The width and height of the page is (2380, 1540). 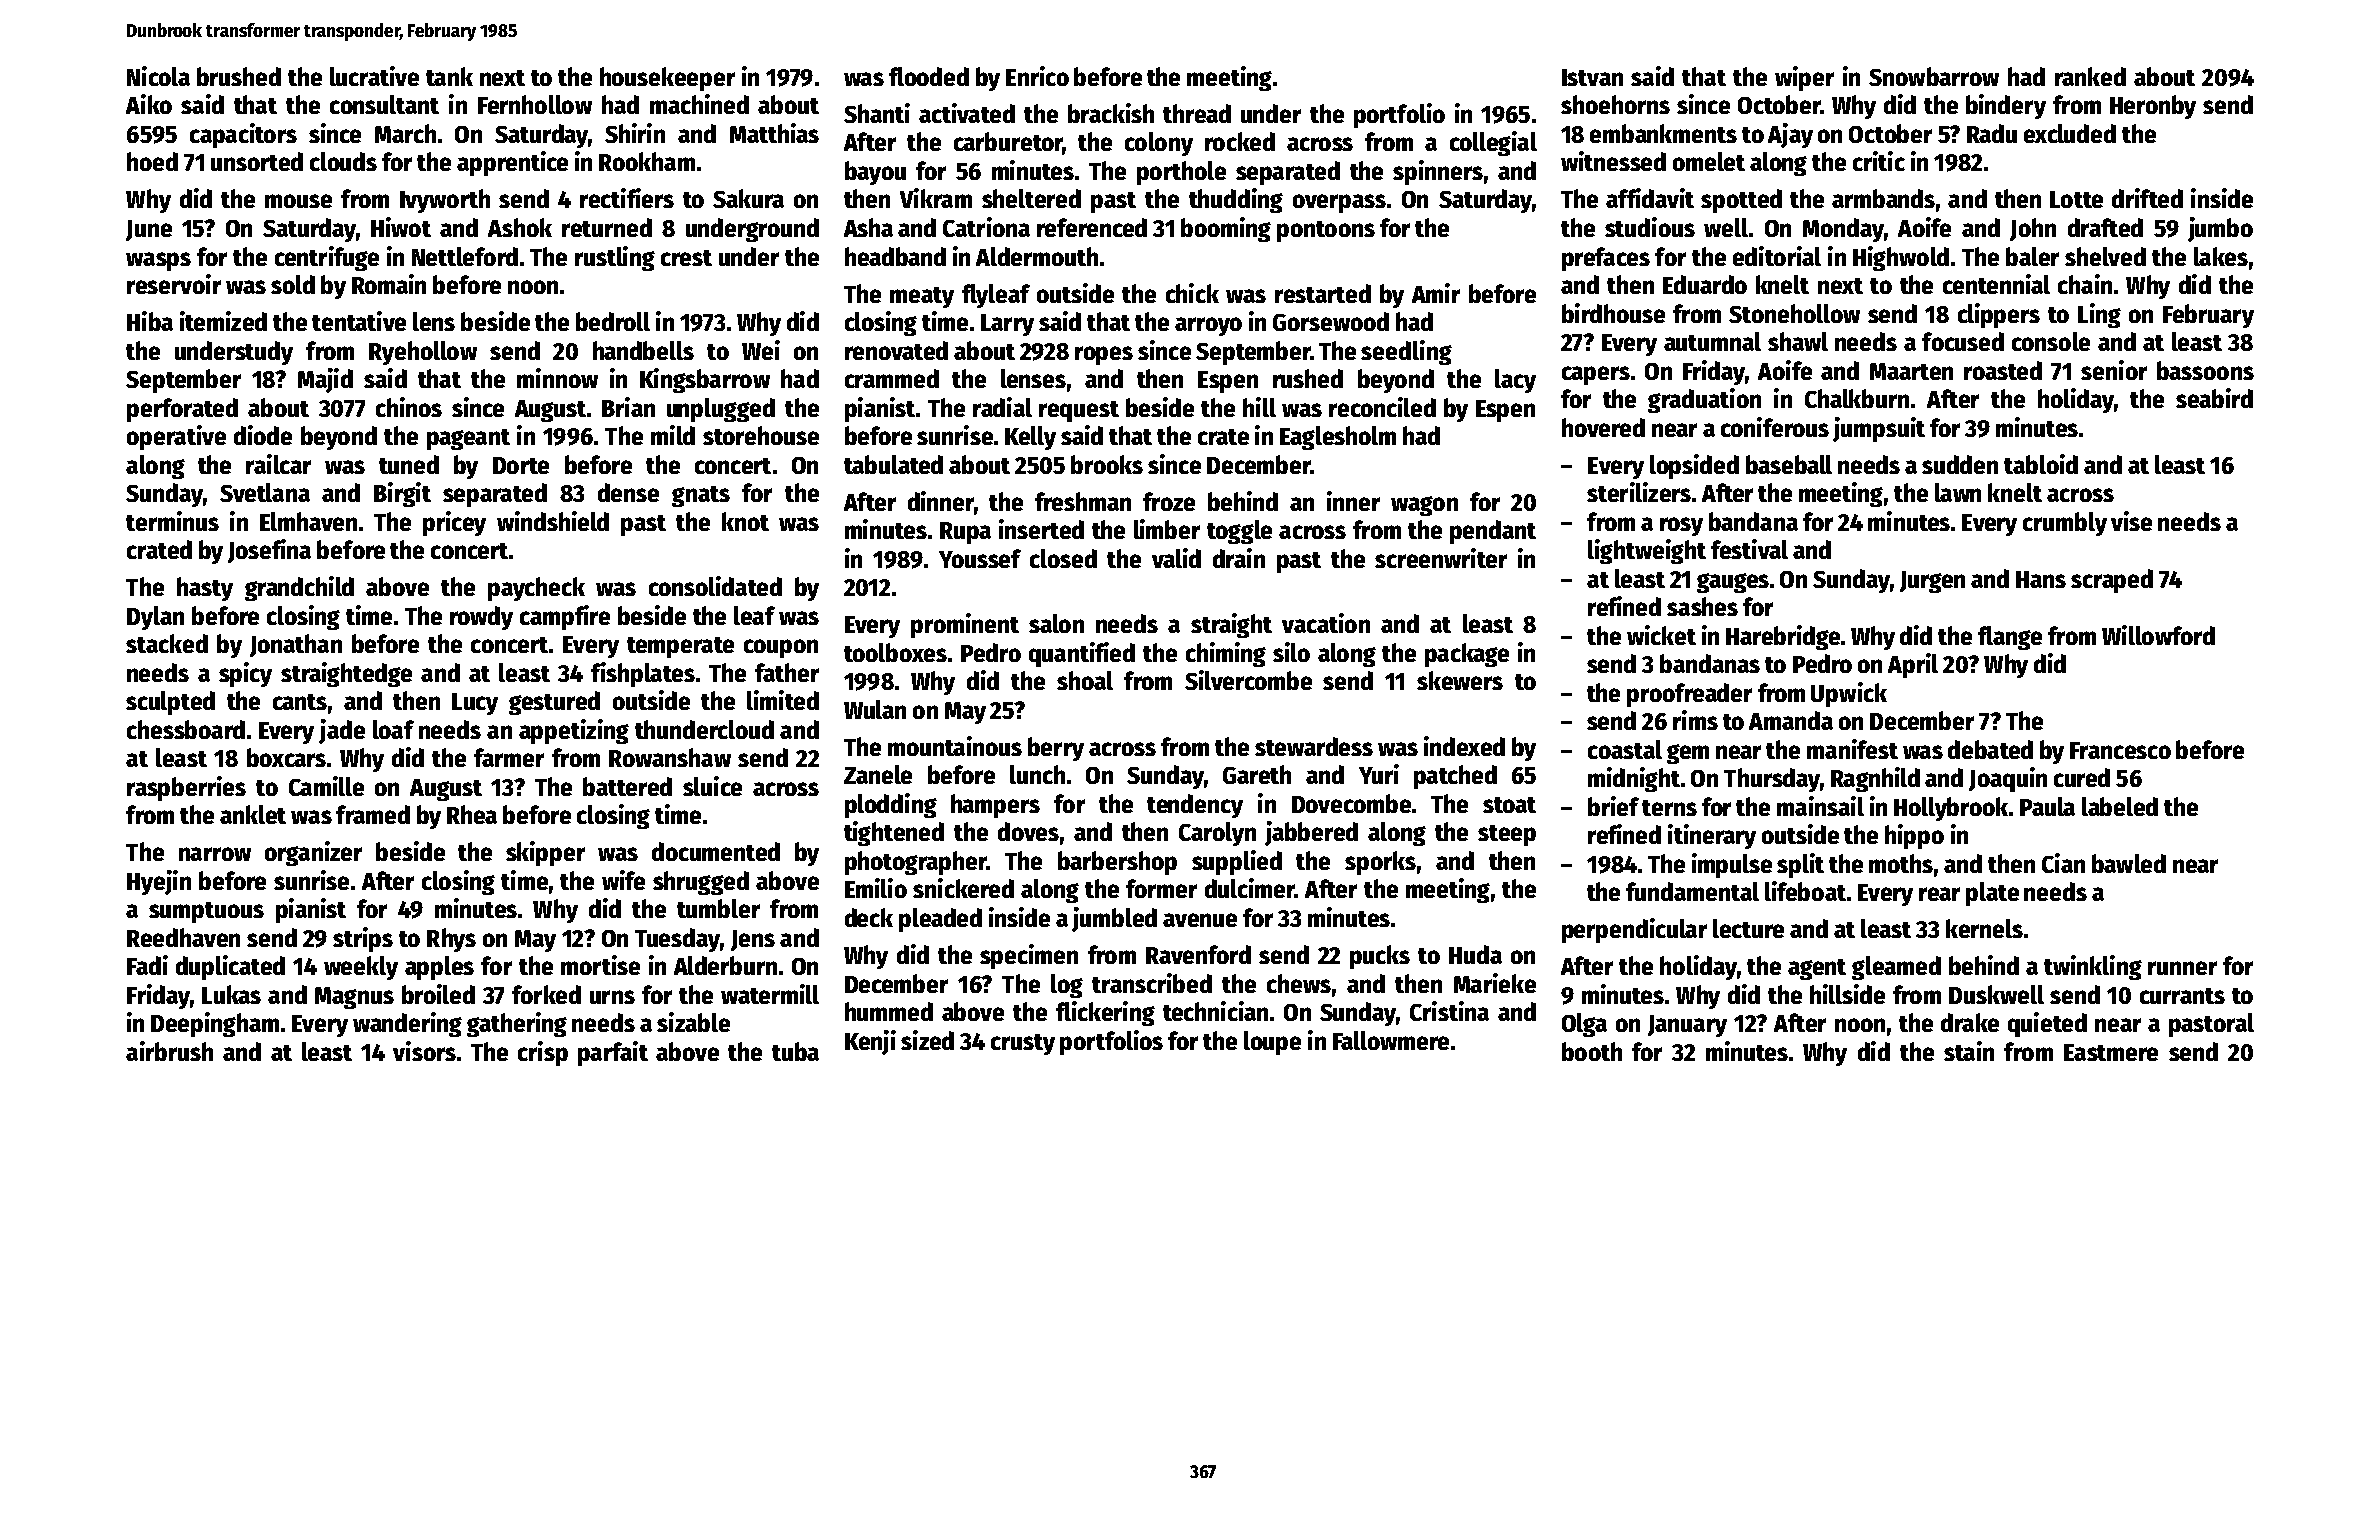 What do you see at coordinates (1615, 104) in the page?
I see `shoehorns` at bounding box center [1615, 104].
